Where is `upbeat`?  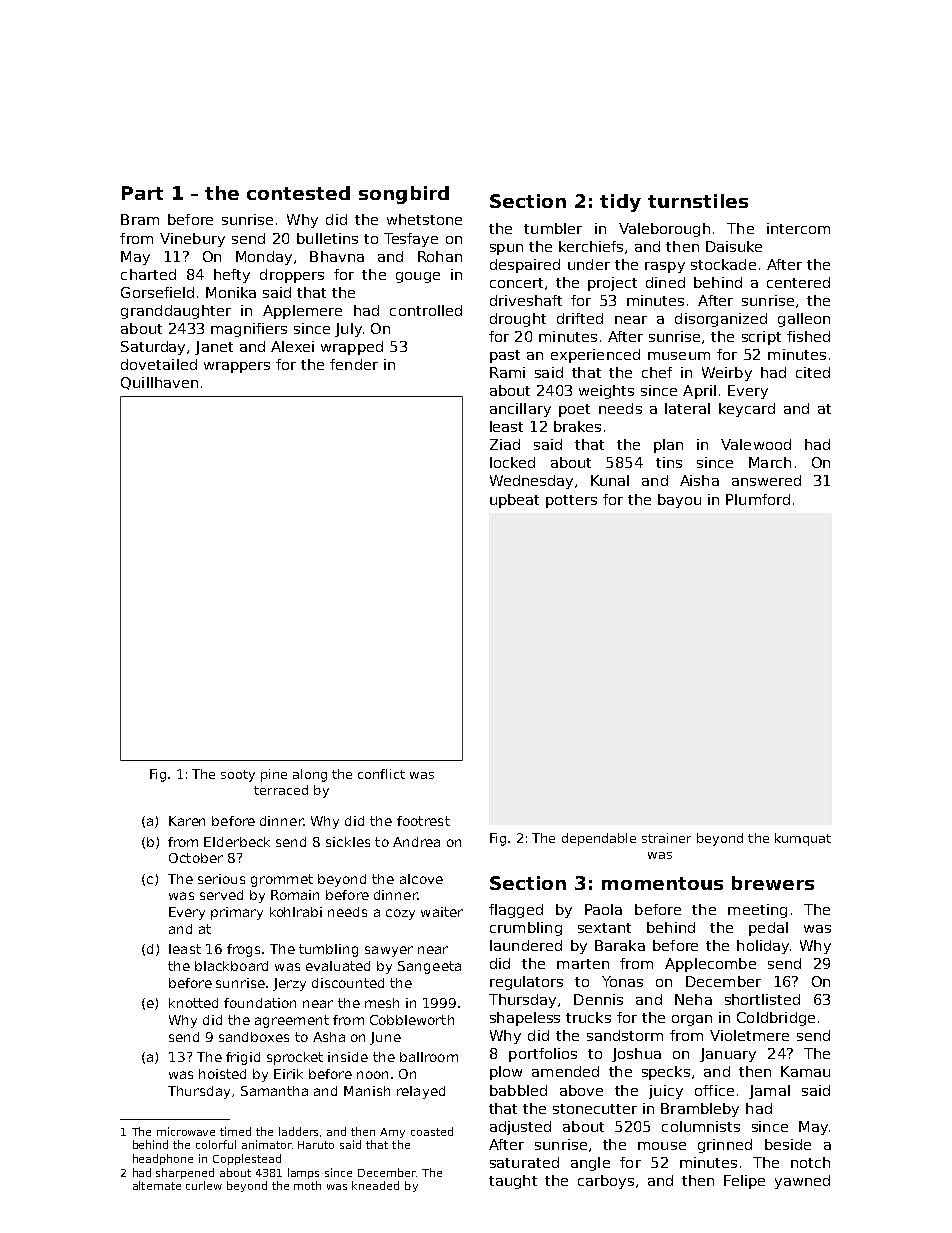
upbeat is located at coordinates (514, 501).
